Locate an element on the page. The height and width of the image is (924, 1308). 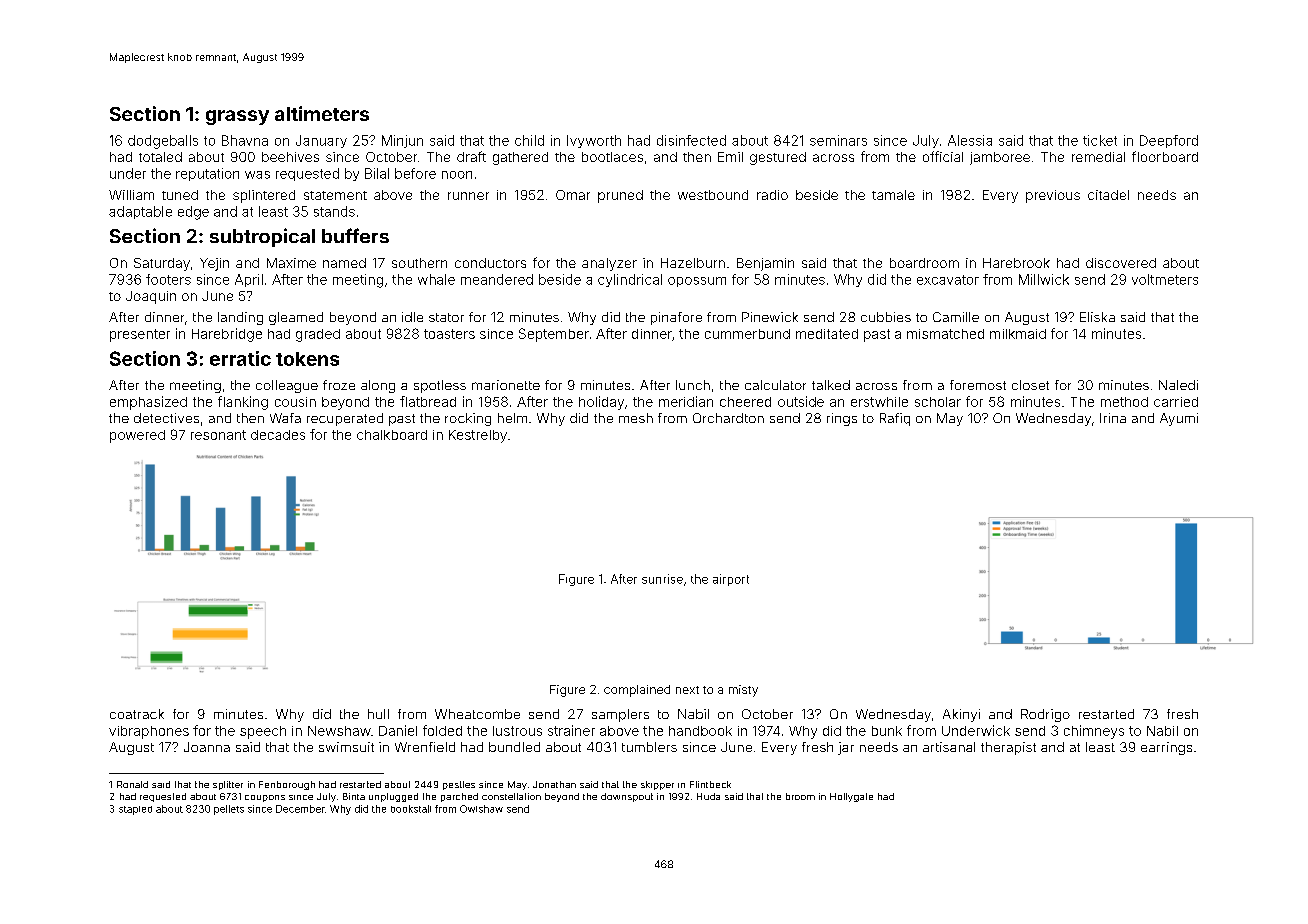
discovered is located at coordinates (1121, 263).
